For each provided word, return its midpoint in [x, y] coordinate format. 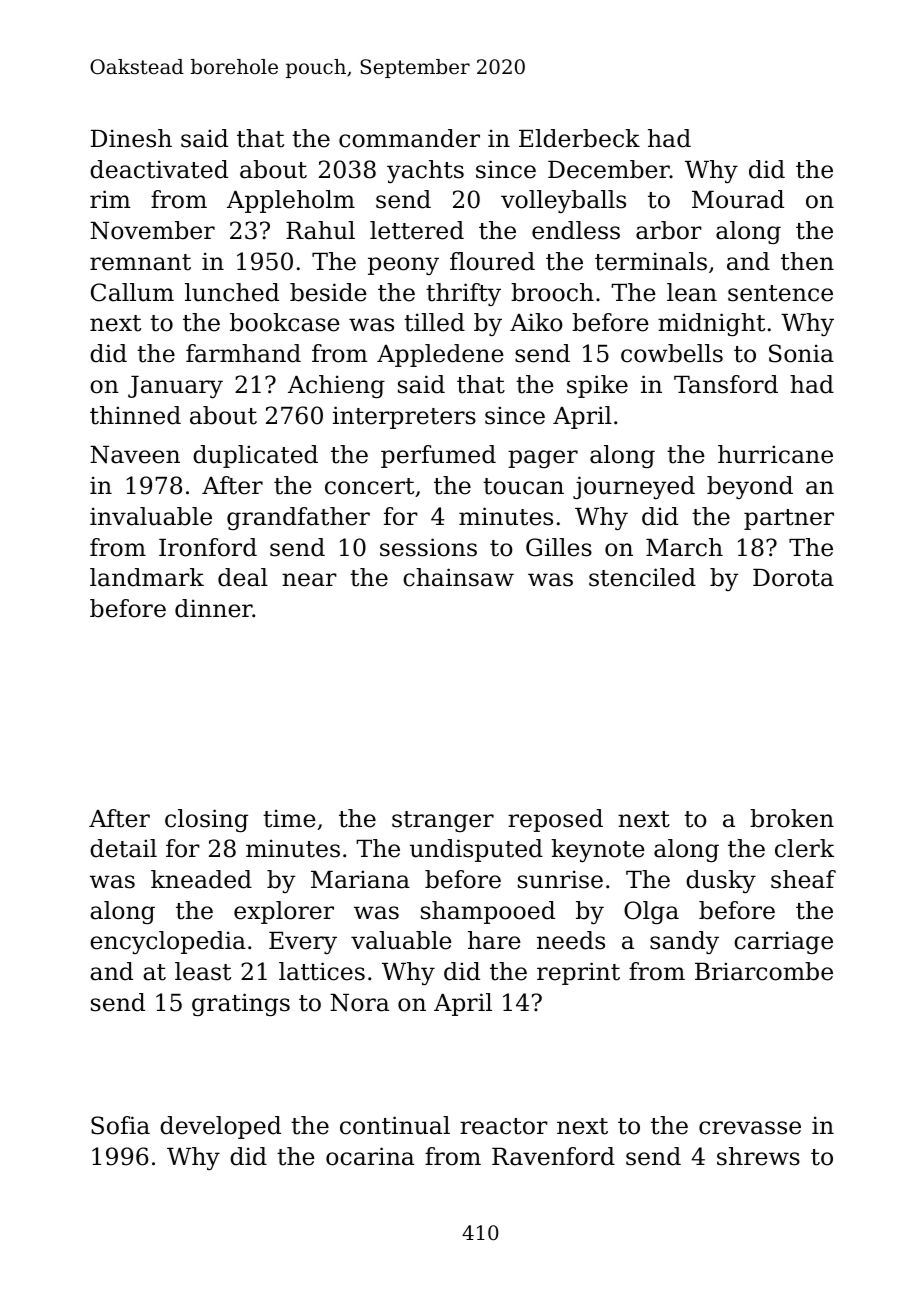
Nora [359, 1003]
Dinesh [131, 138]
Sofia [120, 1125]
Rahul [320, 230]
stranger [443, 821]
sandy [684, 942]
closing [206, 820]
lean [692, 292]
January [175, 387]
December [609, 169]
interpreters [404, 417]
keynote [598, 850]
